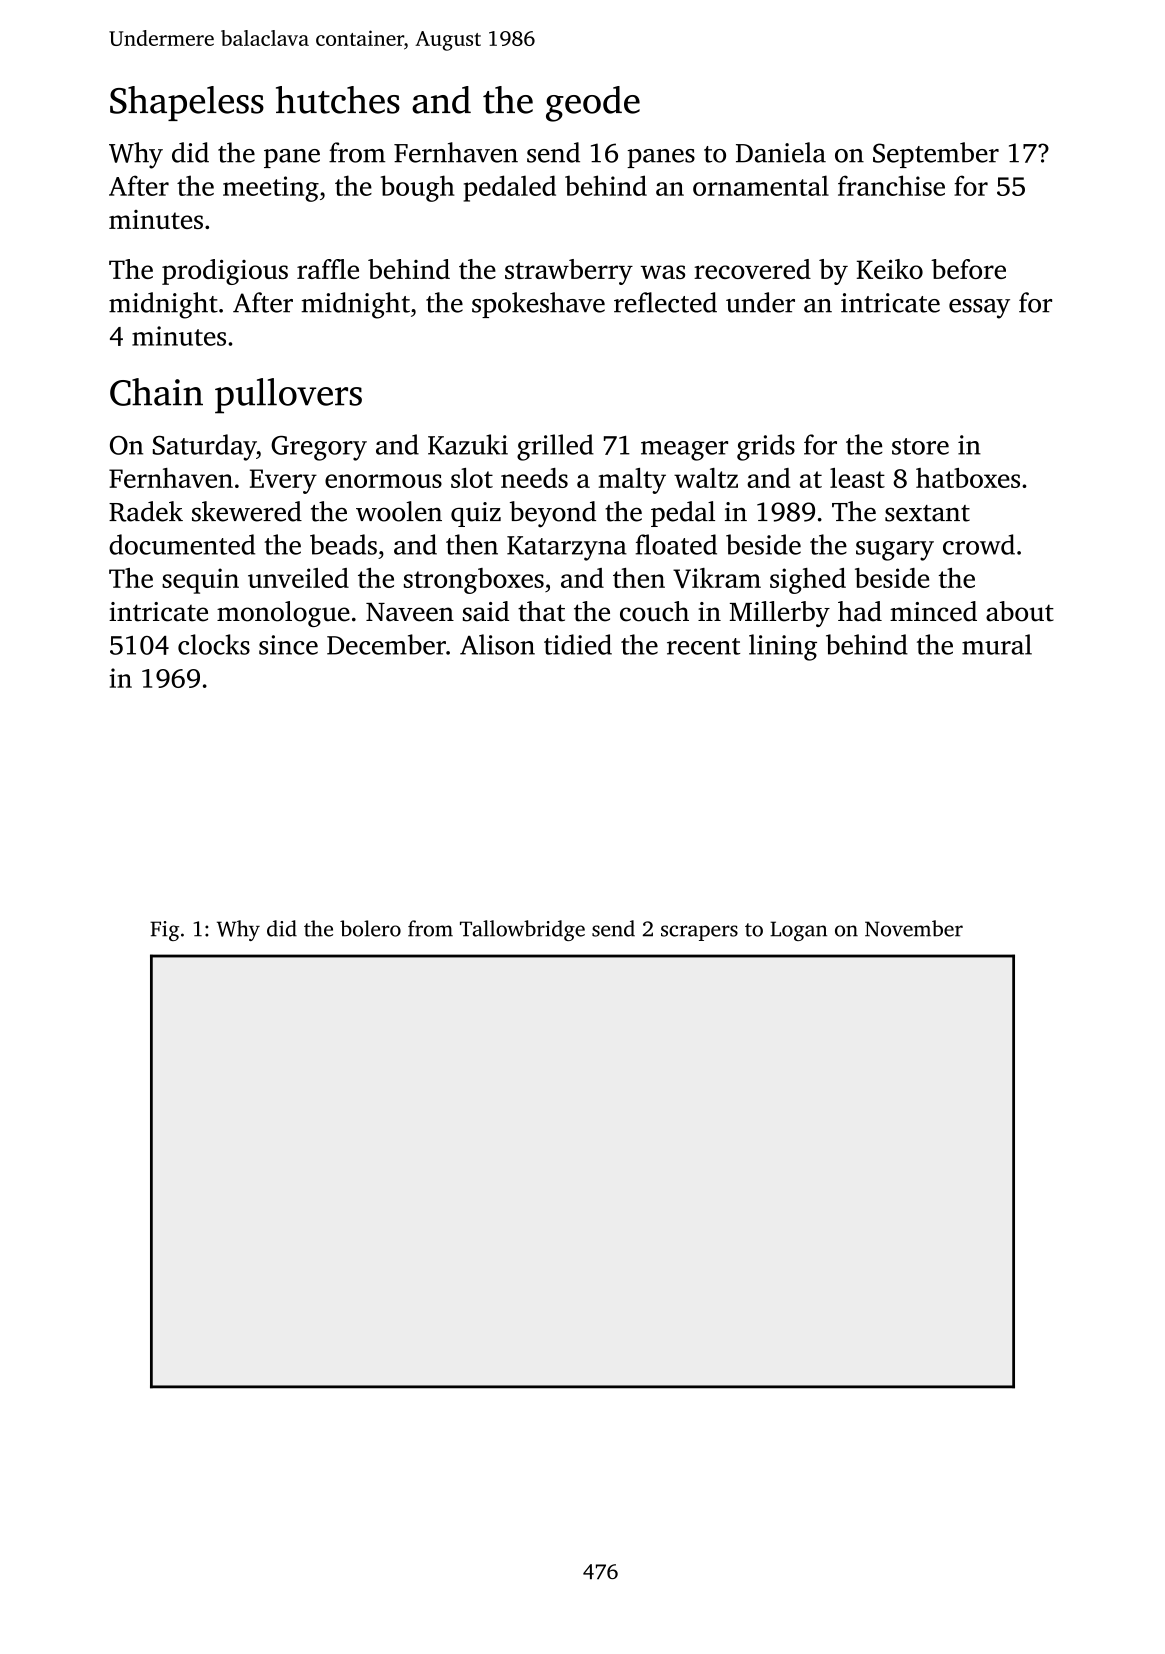 This screenshot has width=1165, height=1654. What do you see at coordinates (699, 933) in the screenshot?
I see `scrapers` at bounding box center [699, 933].
